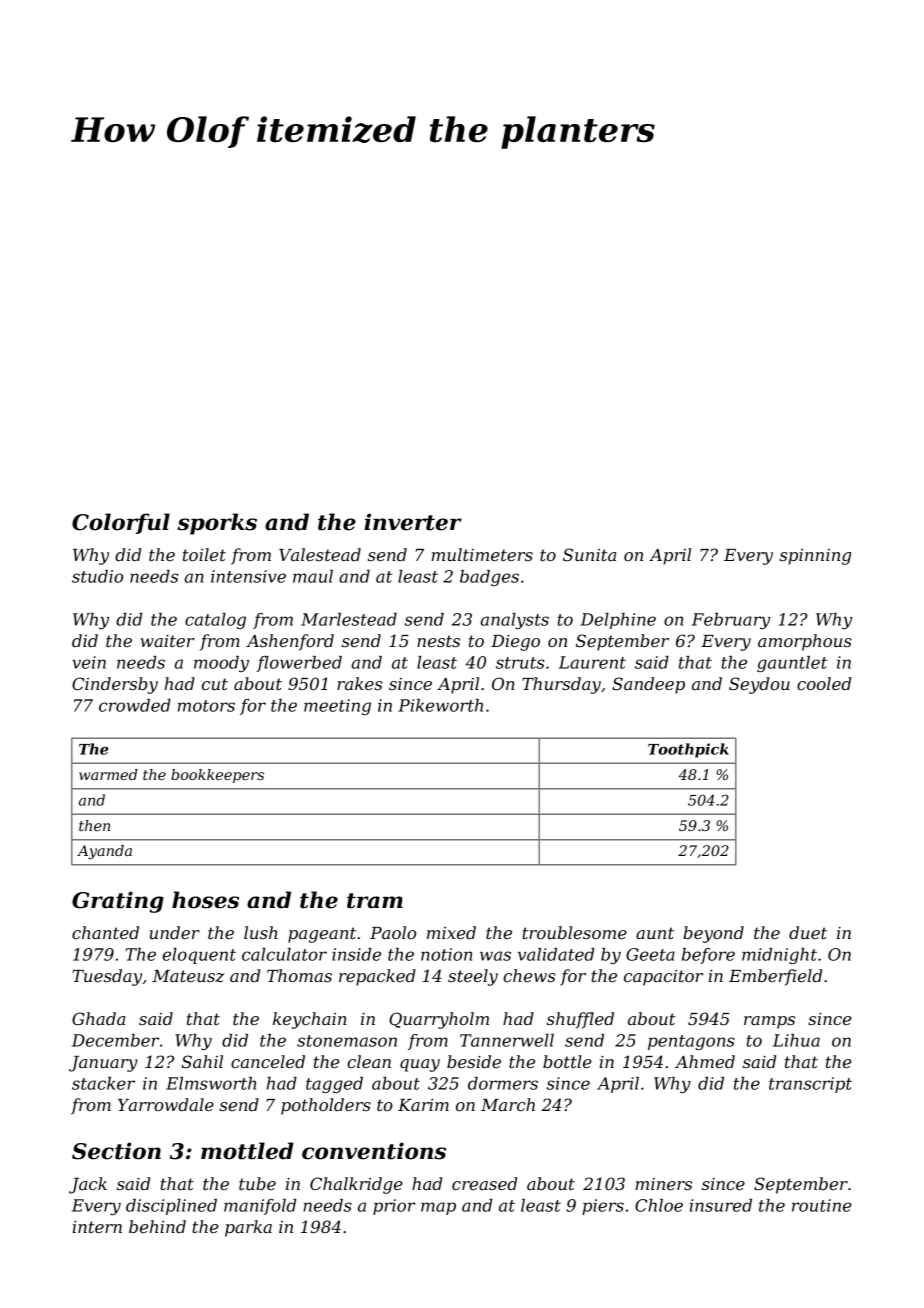 This document has width=924, height=1308. What do you see at coordinates (705, 1061) in the document?
I see `Ahmed` at bounding box center [705, 1061].
